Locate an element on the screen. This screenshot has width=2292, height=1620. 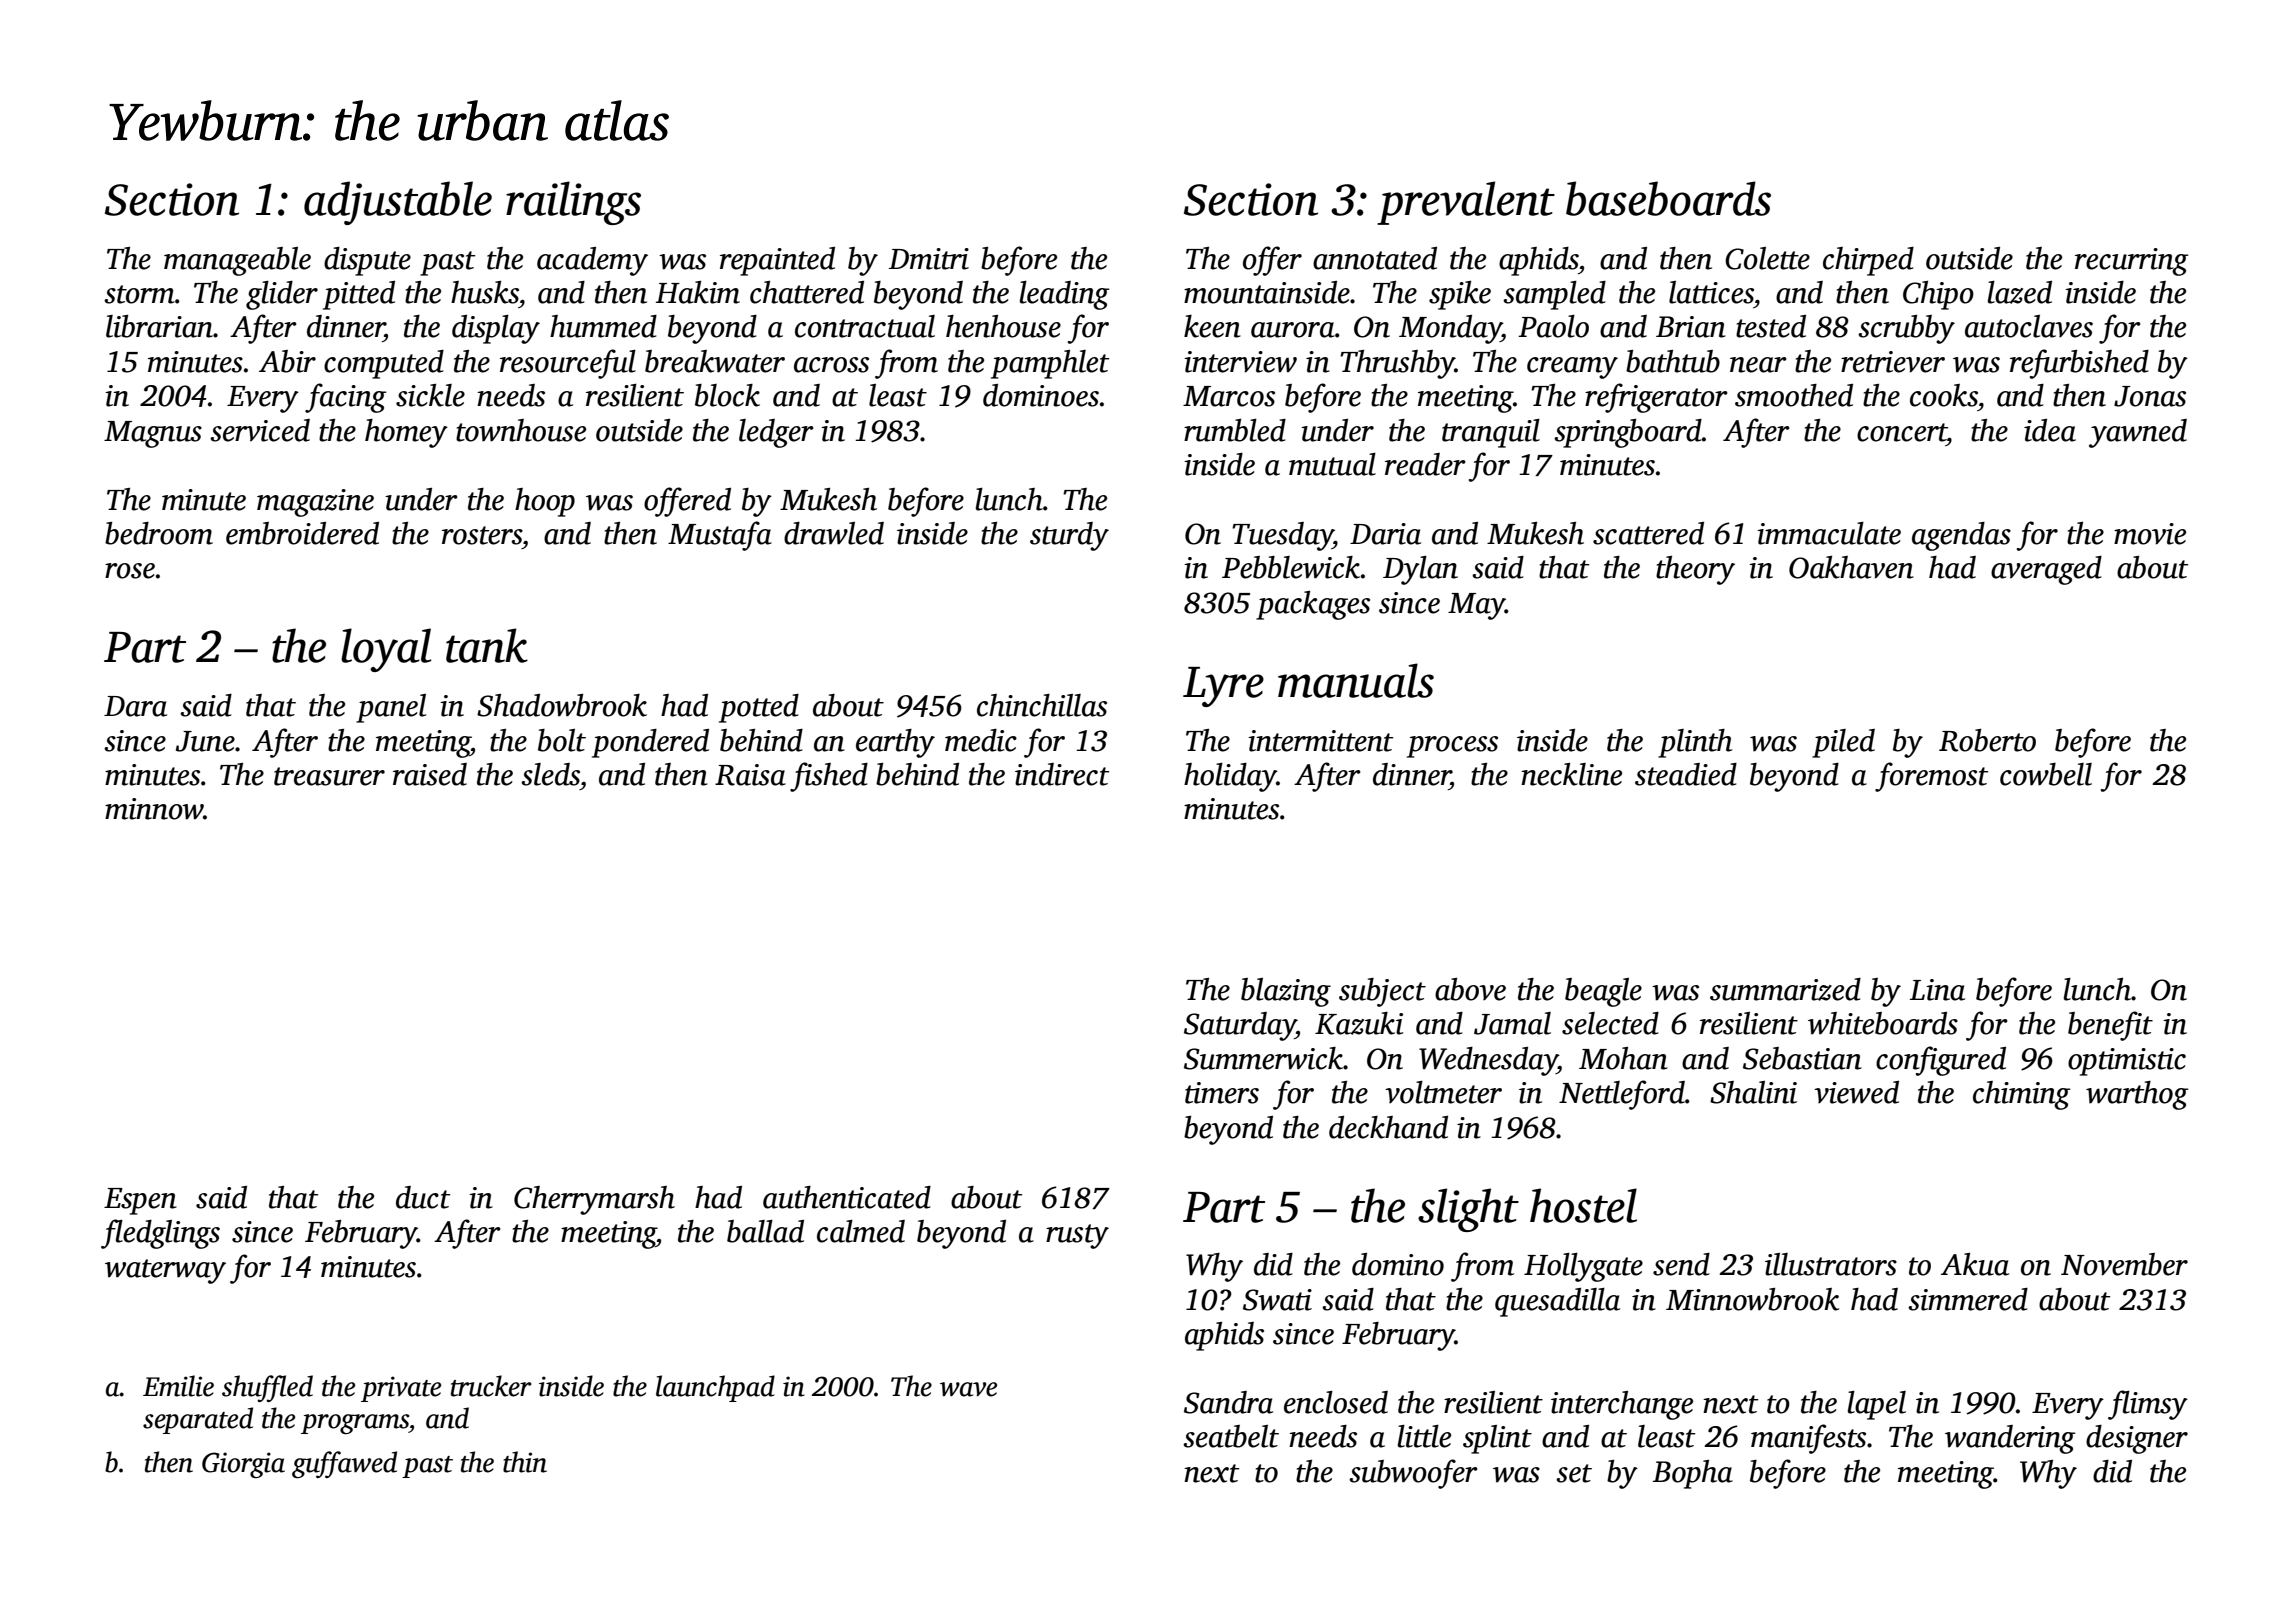
duct is located at coordinates (423, 1197).
